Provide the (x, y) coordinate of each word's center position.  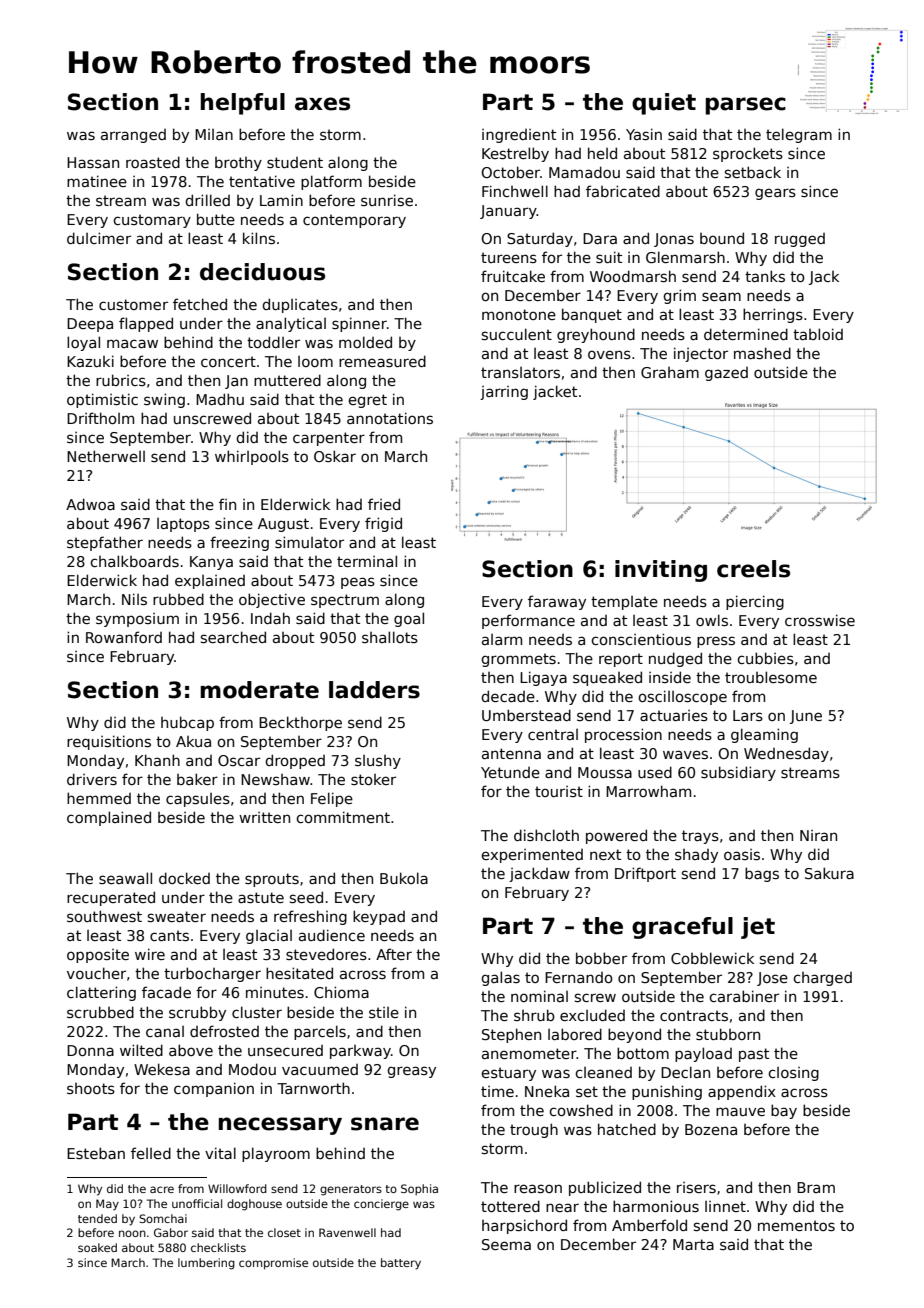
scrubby (197, 1013)
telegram (799, 135)
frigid (383, 524)
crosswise (820, 620)
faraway (557, 602)
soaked (97, 1247)
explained (210, 582)
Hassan (93, 162)
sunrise (387, 200)
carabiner (744, 996)
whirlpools (252, 457)
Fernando (579, 977)
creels (753, 569)
